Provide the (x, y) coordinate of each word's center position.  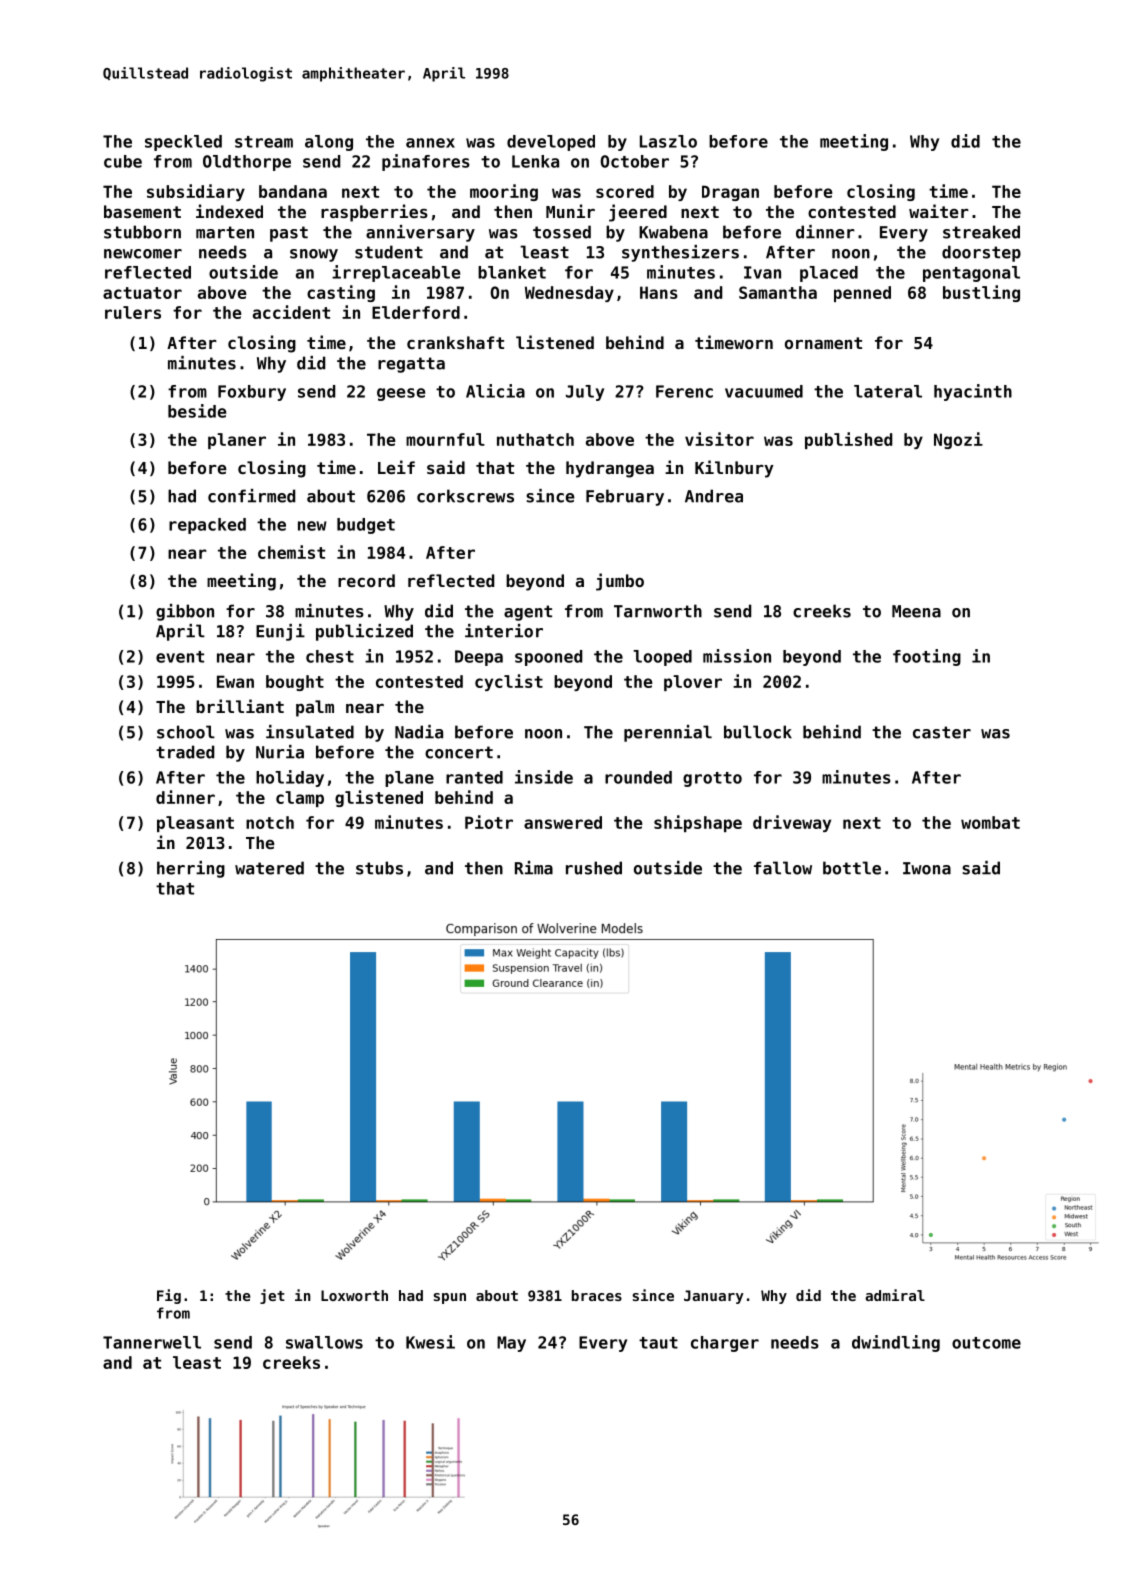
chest (330, 656)
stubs (379, 868)
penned (862, 294)
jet (272, 1296)
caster (942, 732)
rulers (133, 312)
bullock (758, 732)
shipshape (698, 823)
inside (544, 777)
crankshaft (455, 342)
